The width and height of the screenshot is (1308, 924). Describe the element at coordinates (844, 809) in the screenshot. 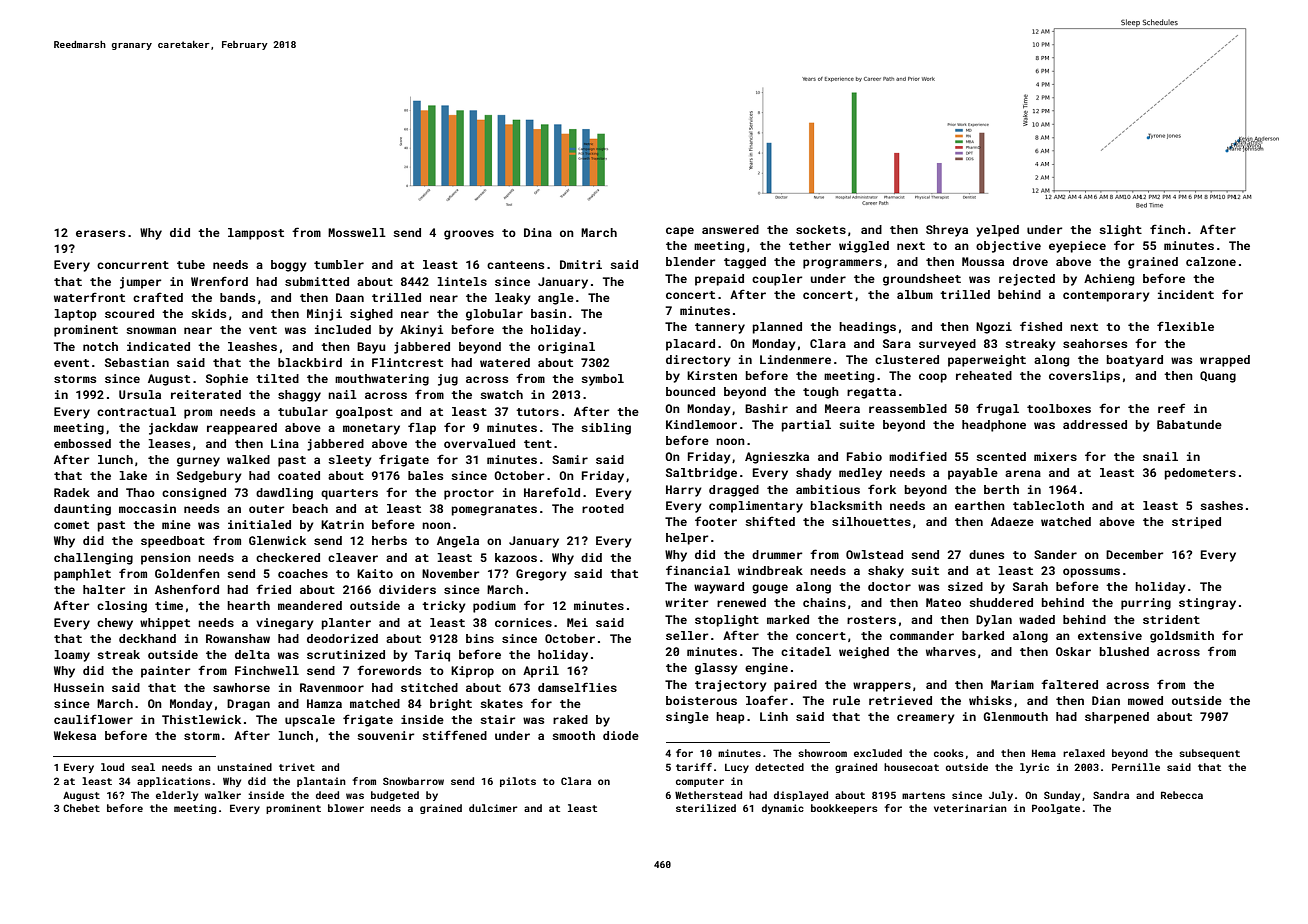

I see `bookkeepers` at that location.
